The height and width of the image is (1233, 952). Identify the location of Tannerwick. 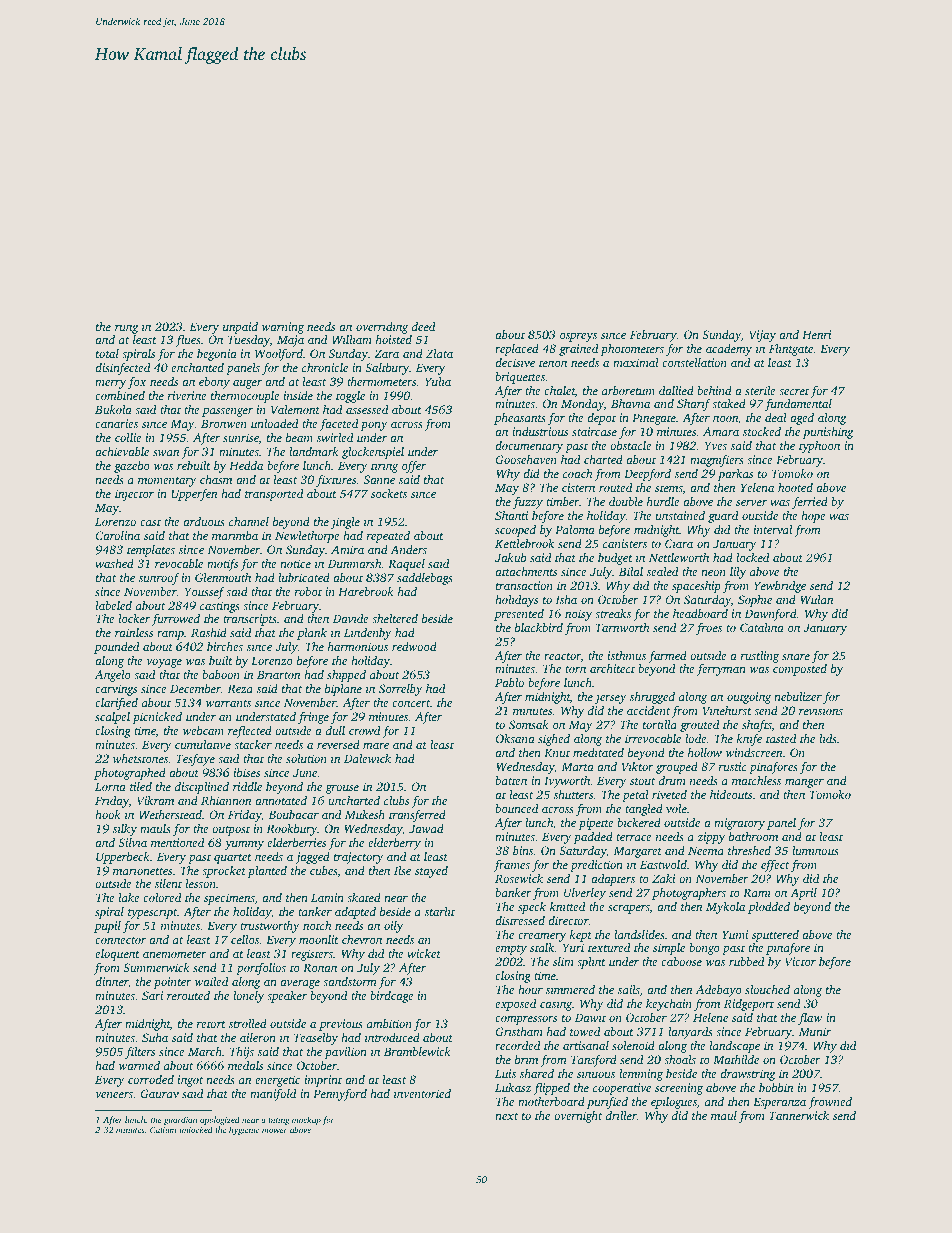
(799, 1115).
